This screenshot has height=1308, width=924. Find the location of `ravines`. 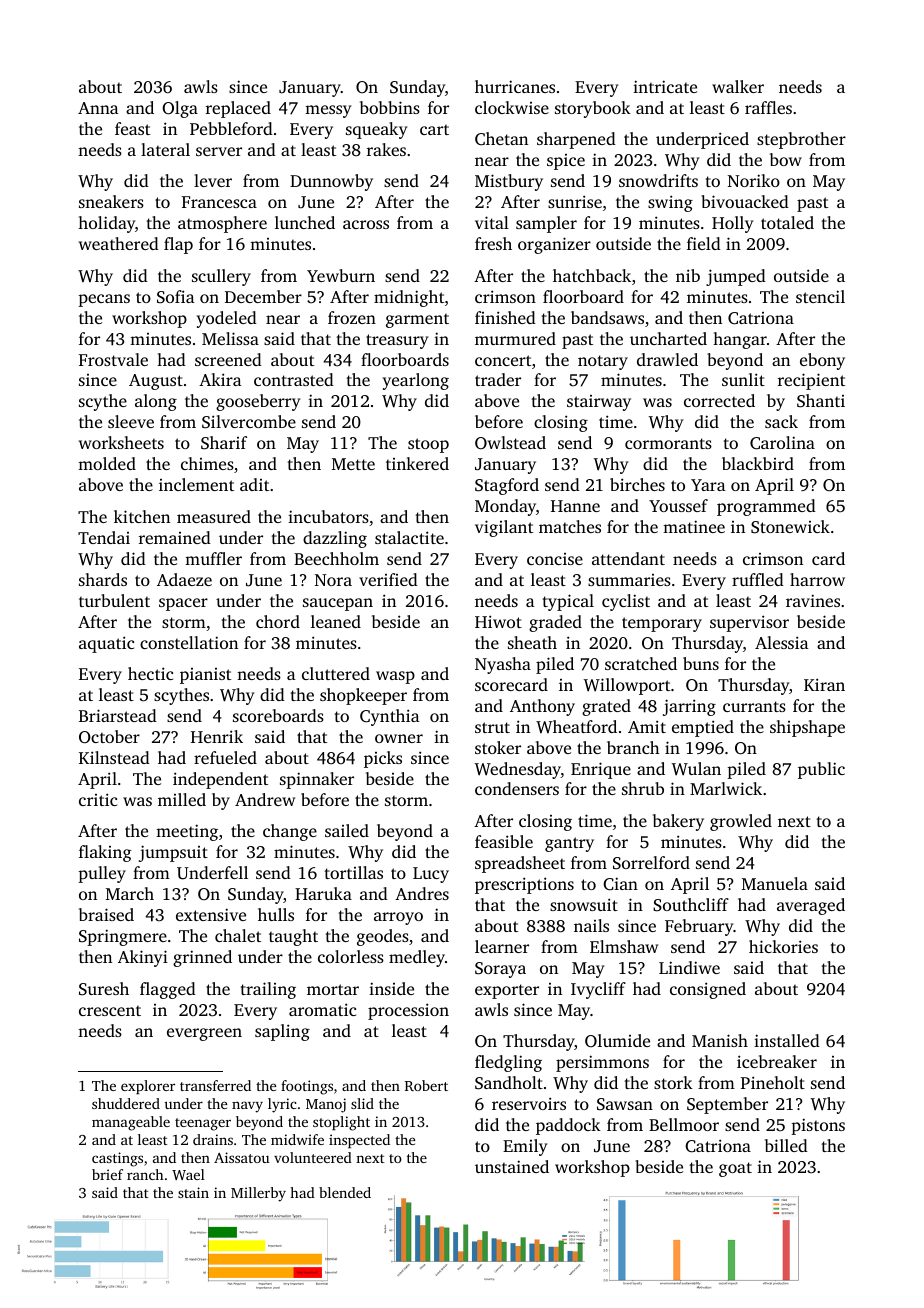

ravines is located at coordinates (813, 600).
